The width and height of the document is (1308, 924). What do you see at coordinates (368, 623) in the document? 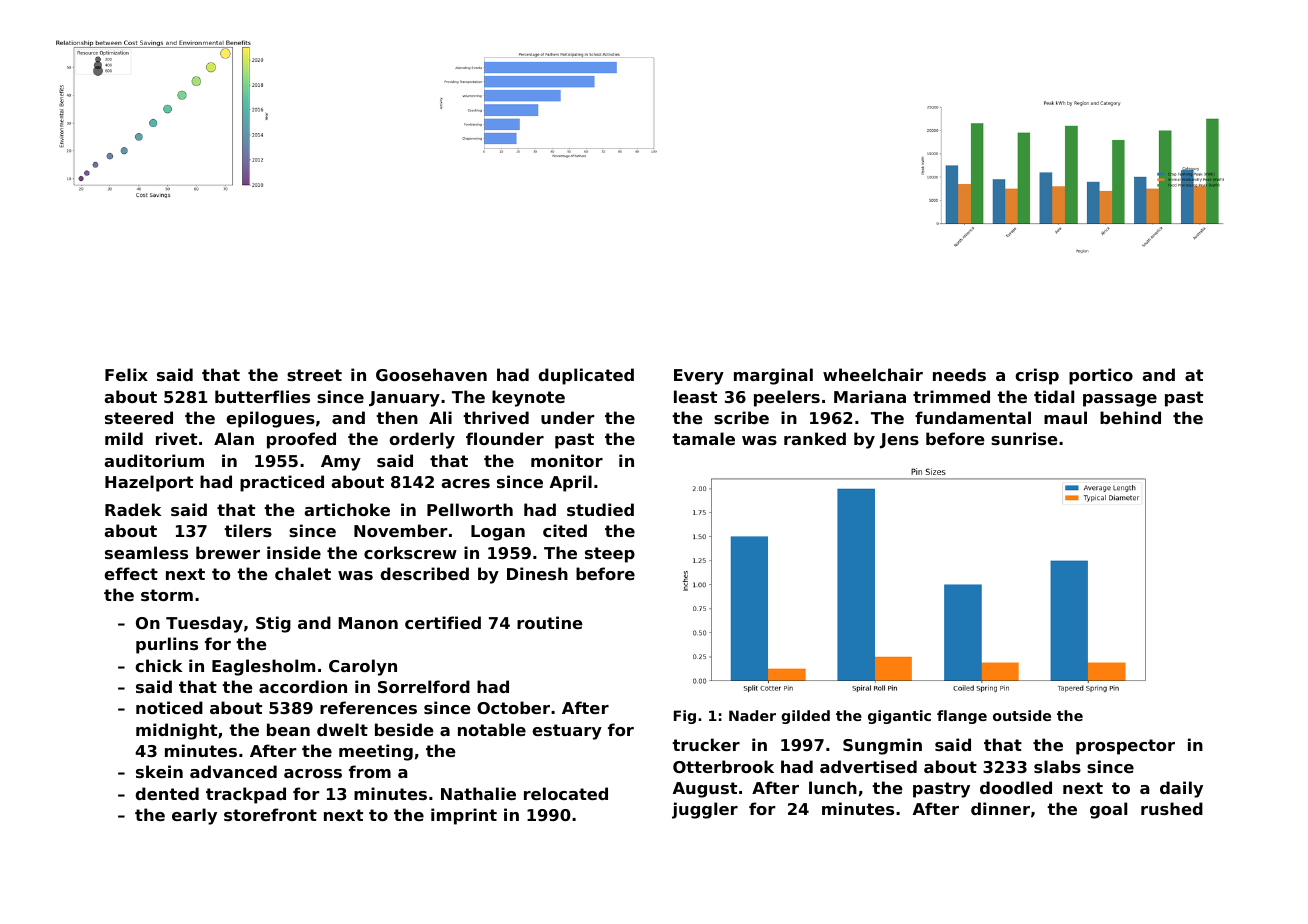
I see `Manon` at bounding box center [368, 623].
